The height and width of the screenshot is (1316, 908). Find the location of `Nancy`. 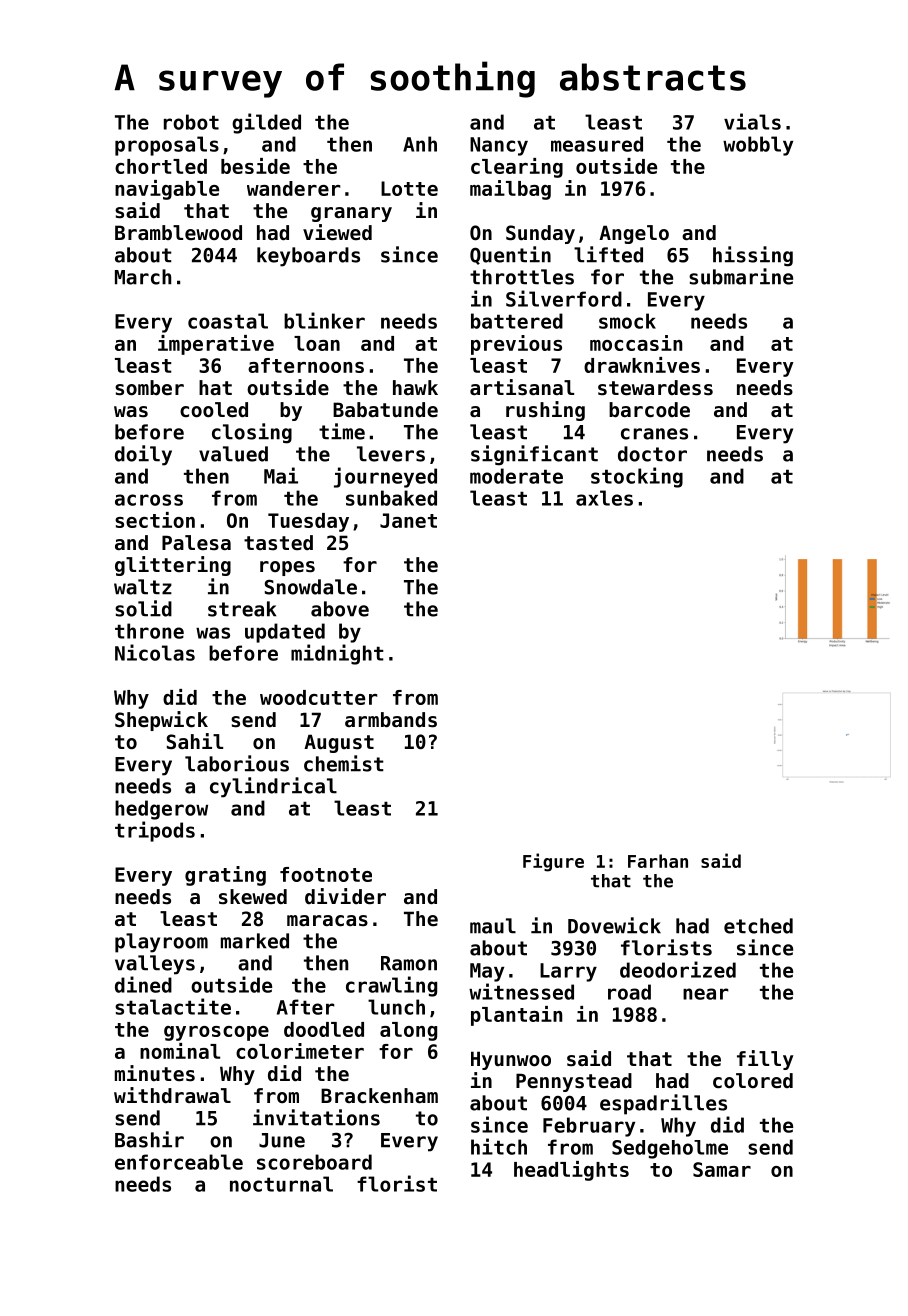

Nancy is located at coordinates (499, 146).
